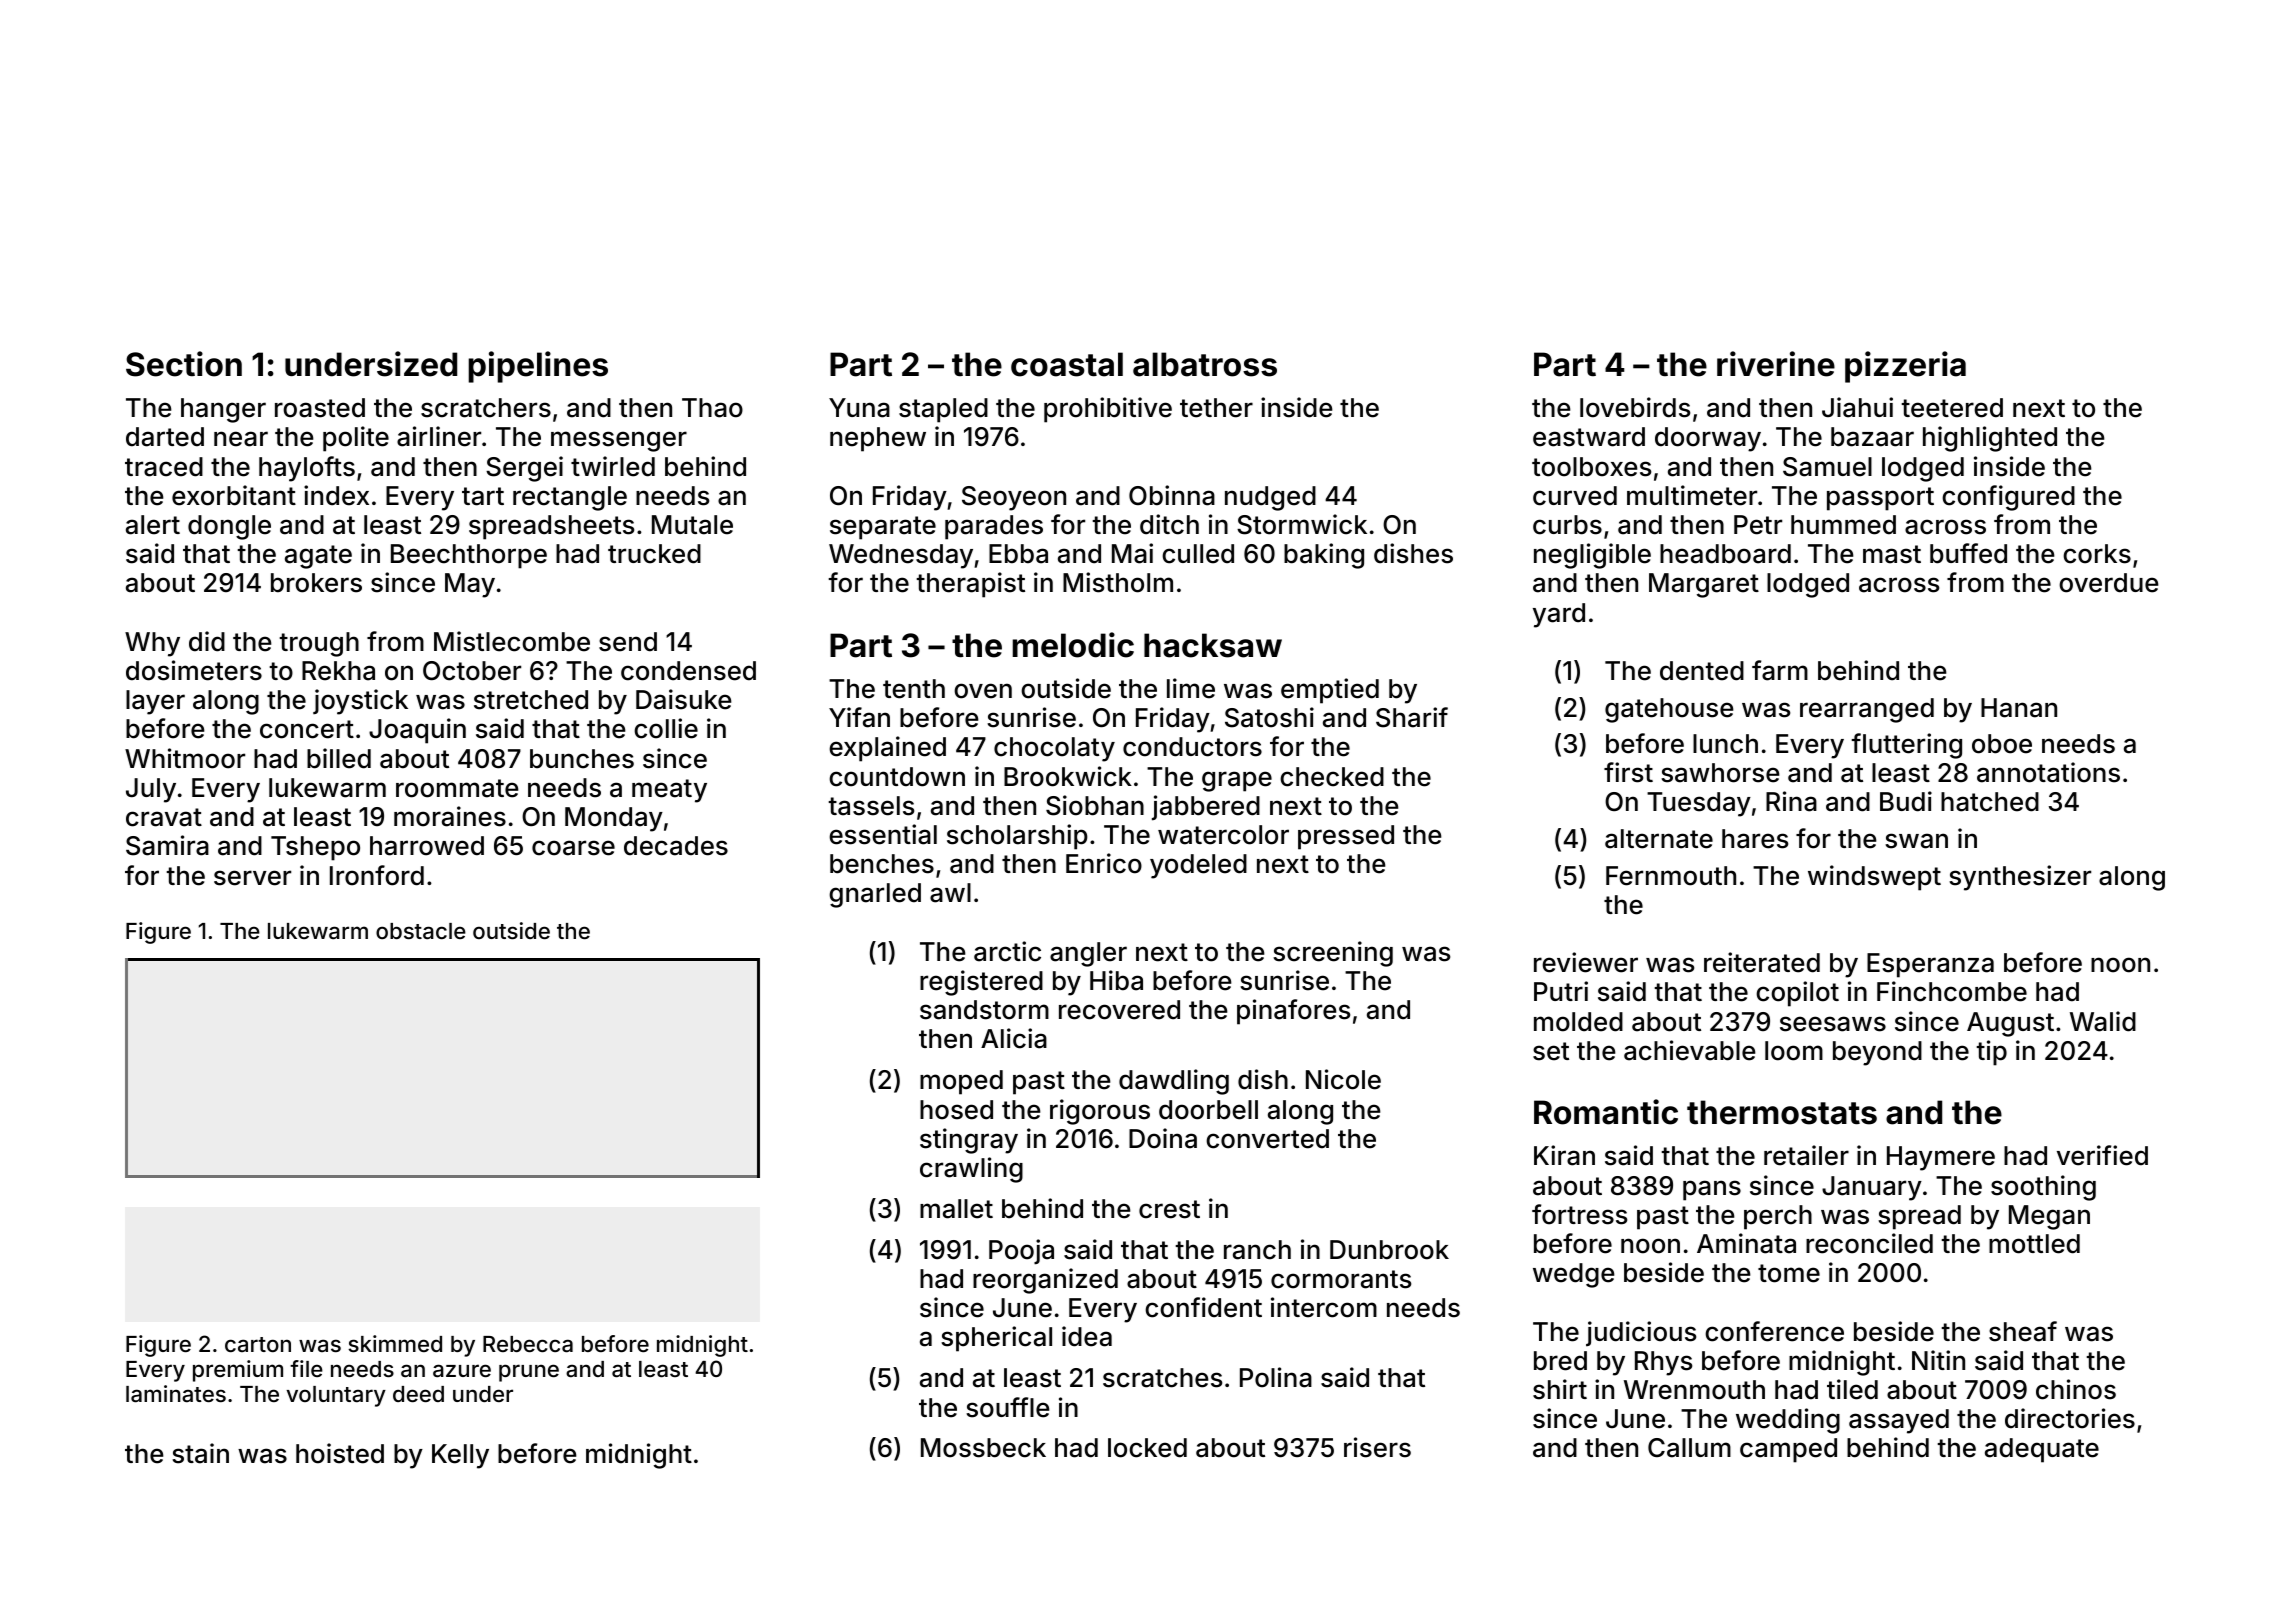 This page has height=1620, width=2292. Describe the element at coordinates (614, 819) in the page. I see `Monday` at that location.
